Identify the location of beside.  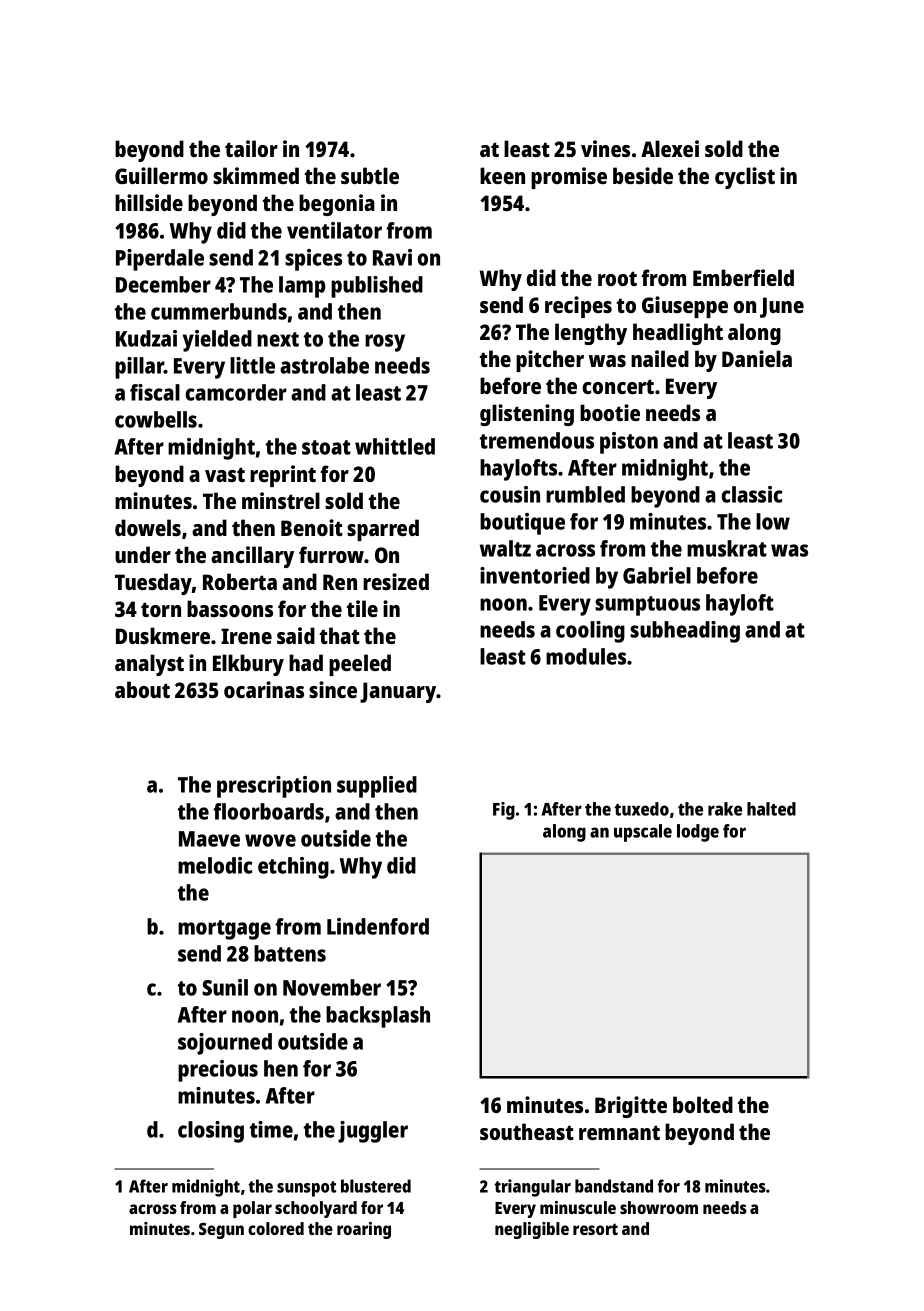
(643, 175).
